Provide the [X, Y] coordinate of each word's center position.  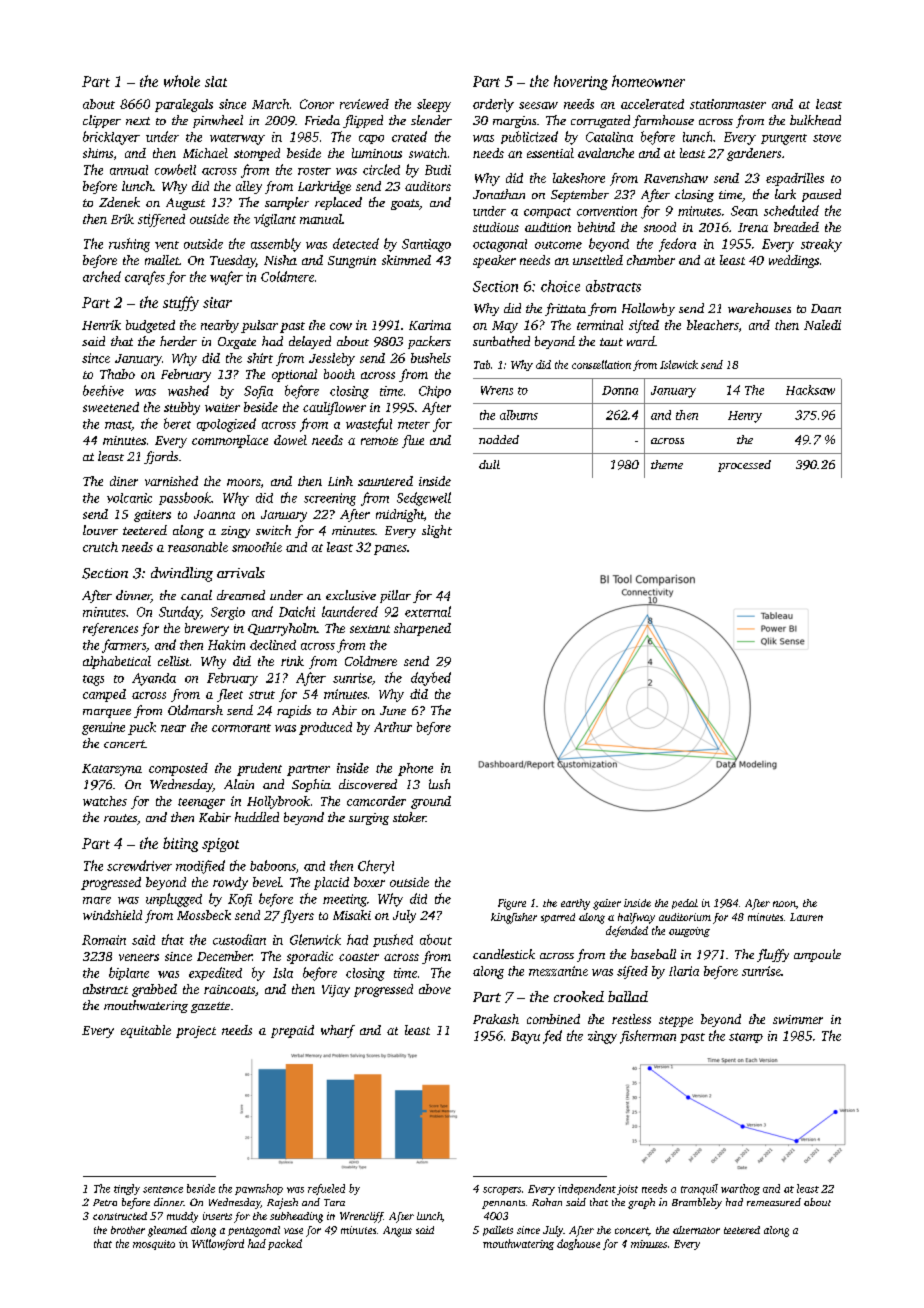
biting [180, 844]
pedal [685, 904]
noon [784, 904]
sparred [558, 918]
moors [243, 482]
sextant [370, 629]
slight [437, 531]
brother [128, 1230]
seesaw [538, 105]
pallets [498, 1231]
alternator [696, 1230]
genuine [103, 728]
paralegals [184, 105]
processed [744, 466]
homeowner [648, 81]
